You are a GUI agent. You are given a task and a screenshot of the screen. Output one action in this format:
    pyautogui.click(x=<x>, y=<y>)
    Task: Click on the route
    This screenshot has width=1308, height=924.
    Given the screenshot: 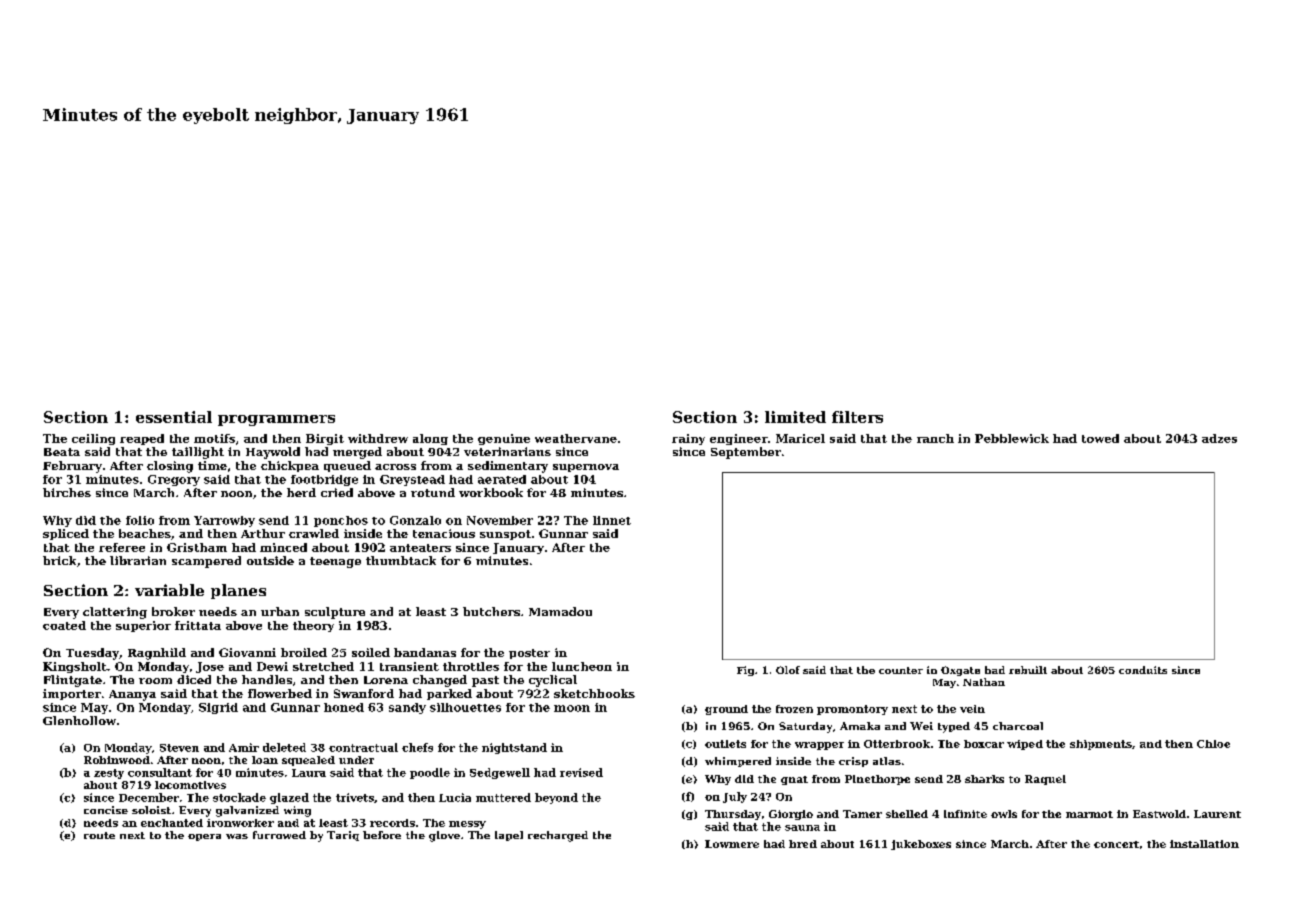 What is the action you would take?
    pyautogui.click(x=99, y=835)
